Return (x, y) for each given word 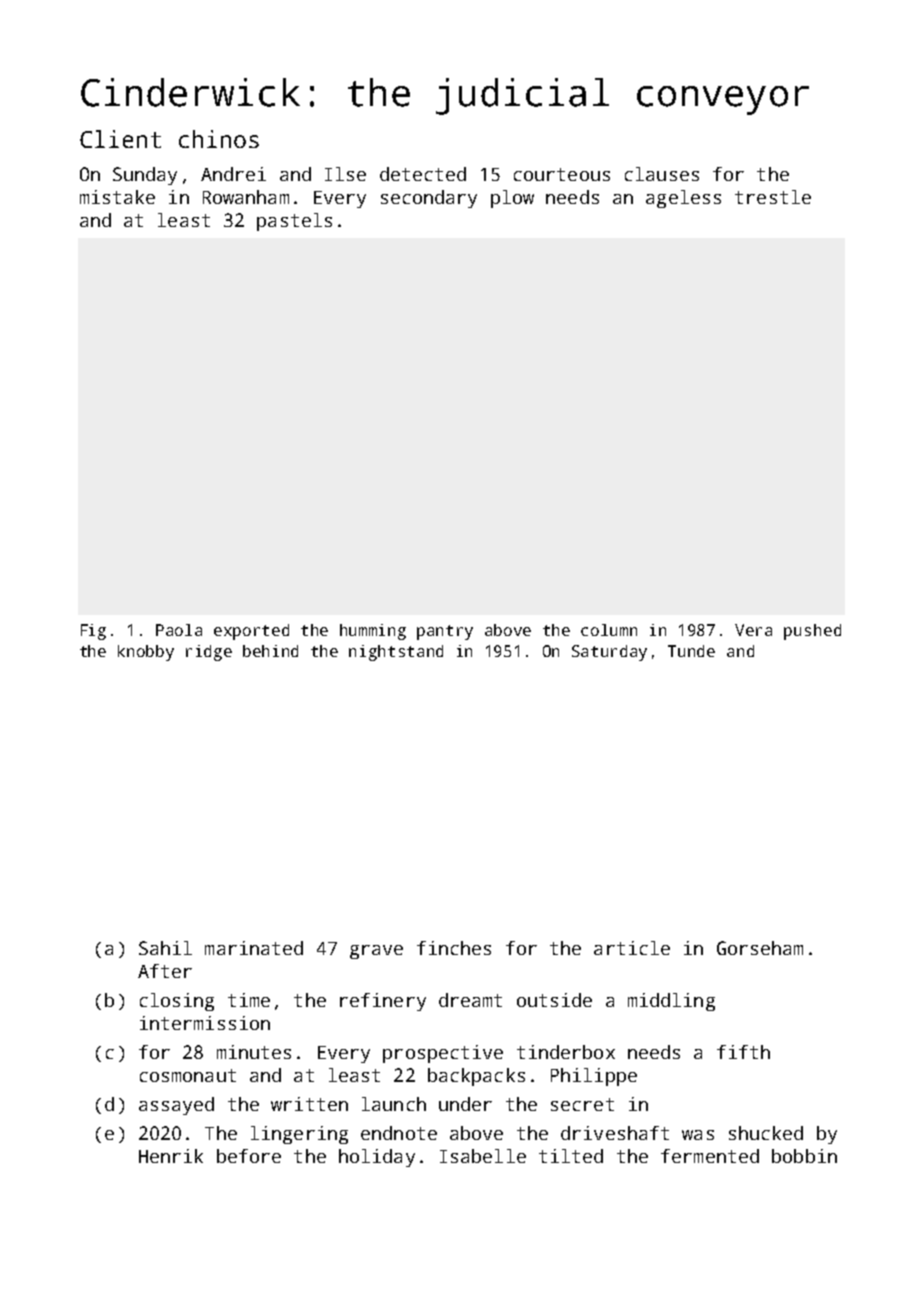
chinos (219, 139)
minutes (254, 1052)
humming (373, 632)
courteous (562, 174)
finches (454, 948)
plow (512, 199)
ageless (683, 199)
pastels (294, 222)
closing (177, 1002)
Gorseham (760, 948)
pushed (812, 632)
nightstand (396, 653)
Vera (753, 630)
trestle (773, 197)
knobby (146, 653)
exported (251, 632)
